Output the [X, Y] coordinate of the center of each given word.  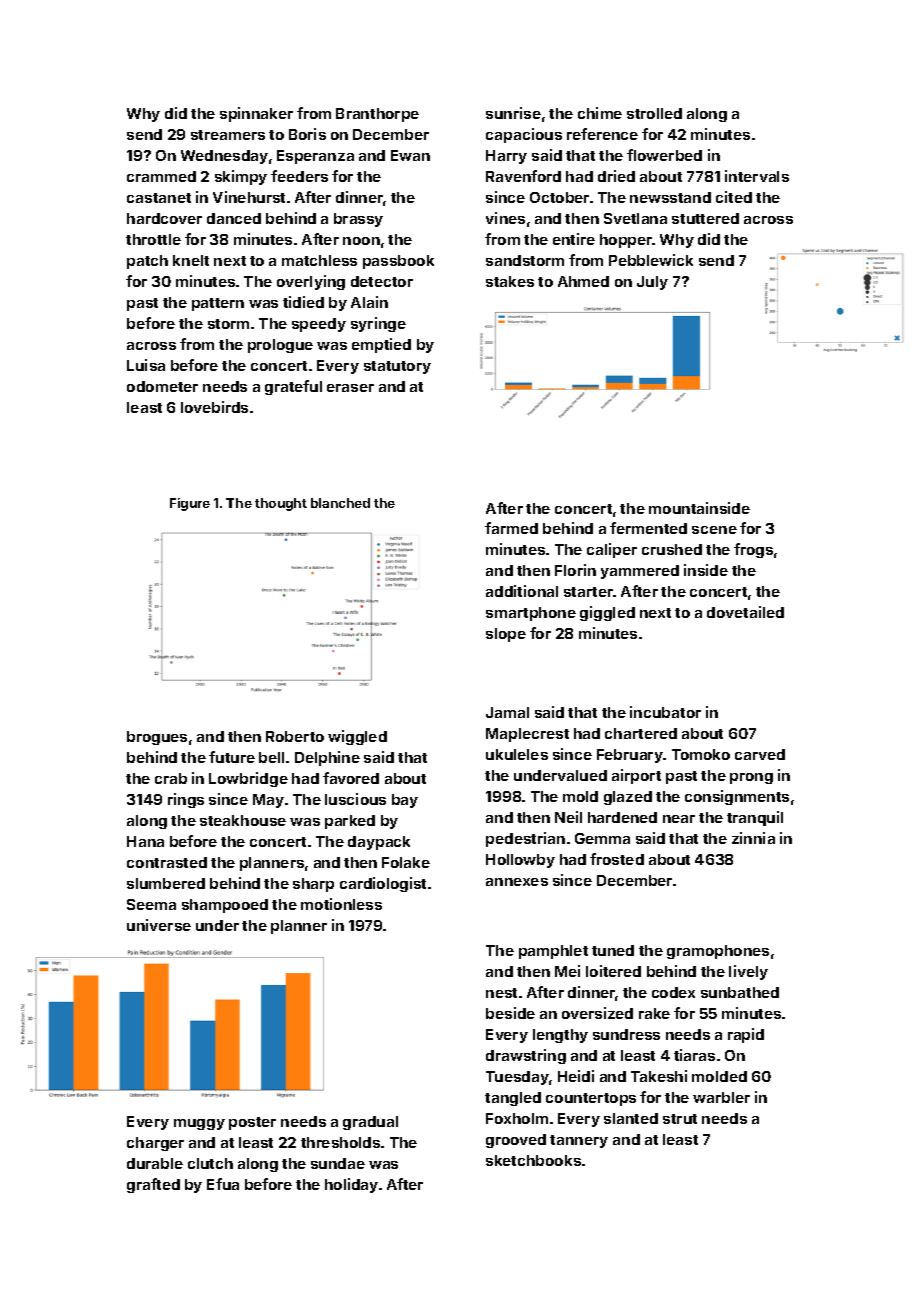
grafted [153, 1185]
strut [680, 1119]
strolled [654, 113]
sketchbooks [533, 1160]
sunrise [513, 113]
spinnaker [256, 114]
